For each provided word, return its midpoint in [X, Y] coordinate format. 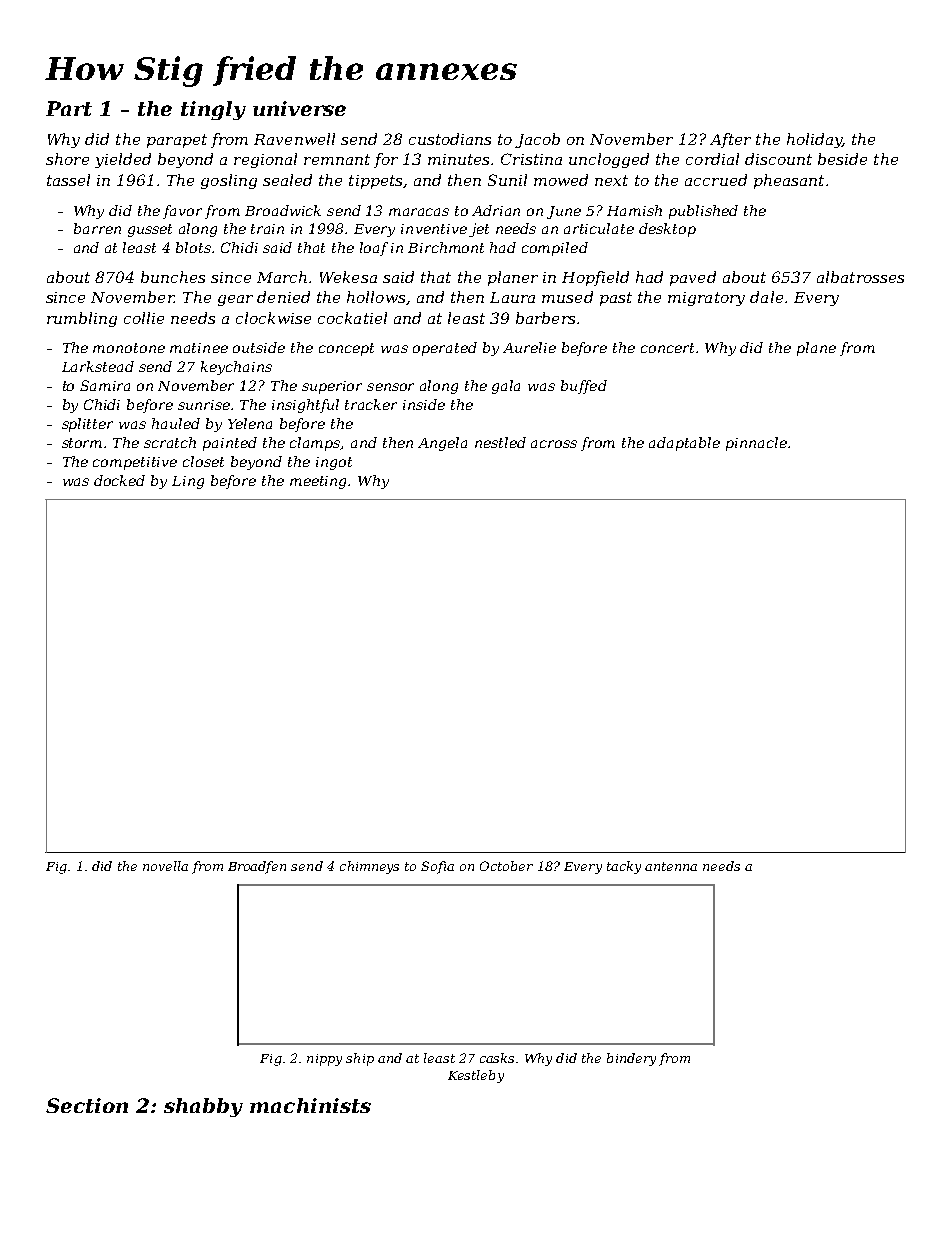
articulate [599, 228]
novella [165, 866]
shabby [203, 1107]
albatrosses [860, 277]
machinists [310, 1105]
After [730, 140]
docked [119, 480]
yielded [123, 160]
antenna [671, 866]
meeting [319, 482]
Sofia [437, 867]
